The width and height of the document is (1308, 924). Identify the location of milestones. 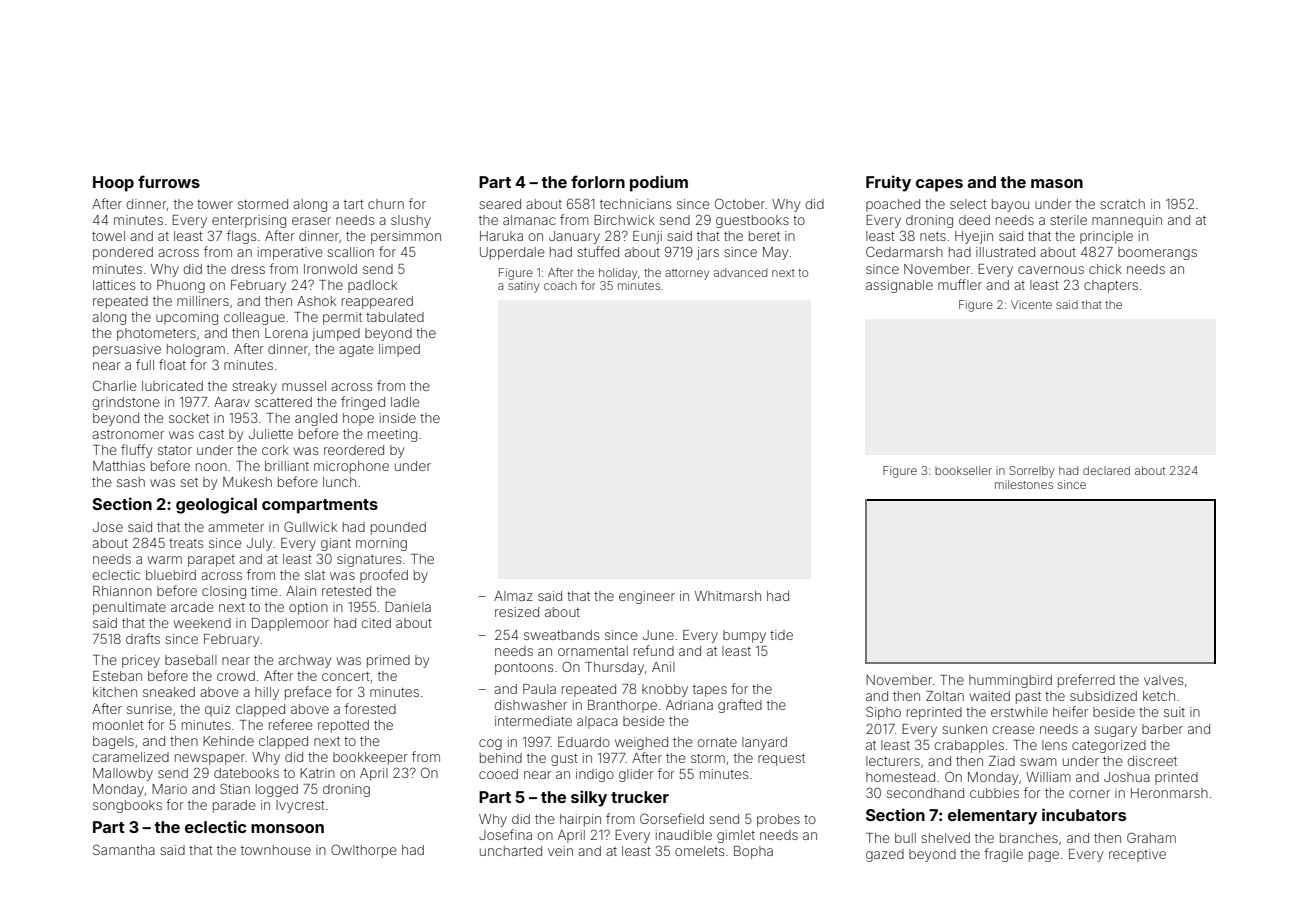
(1024, 484).
